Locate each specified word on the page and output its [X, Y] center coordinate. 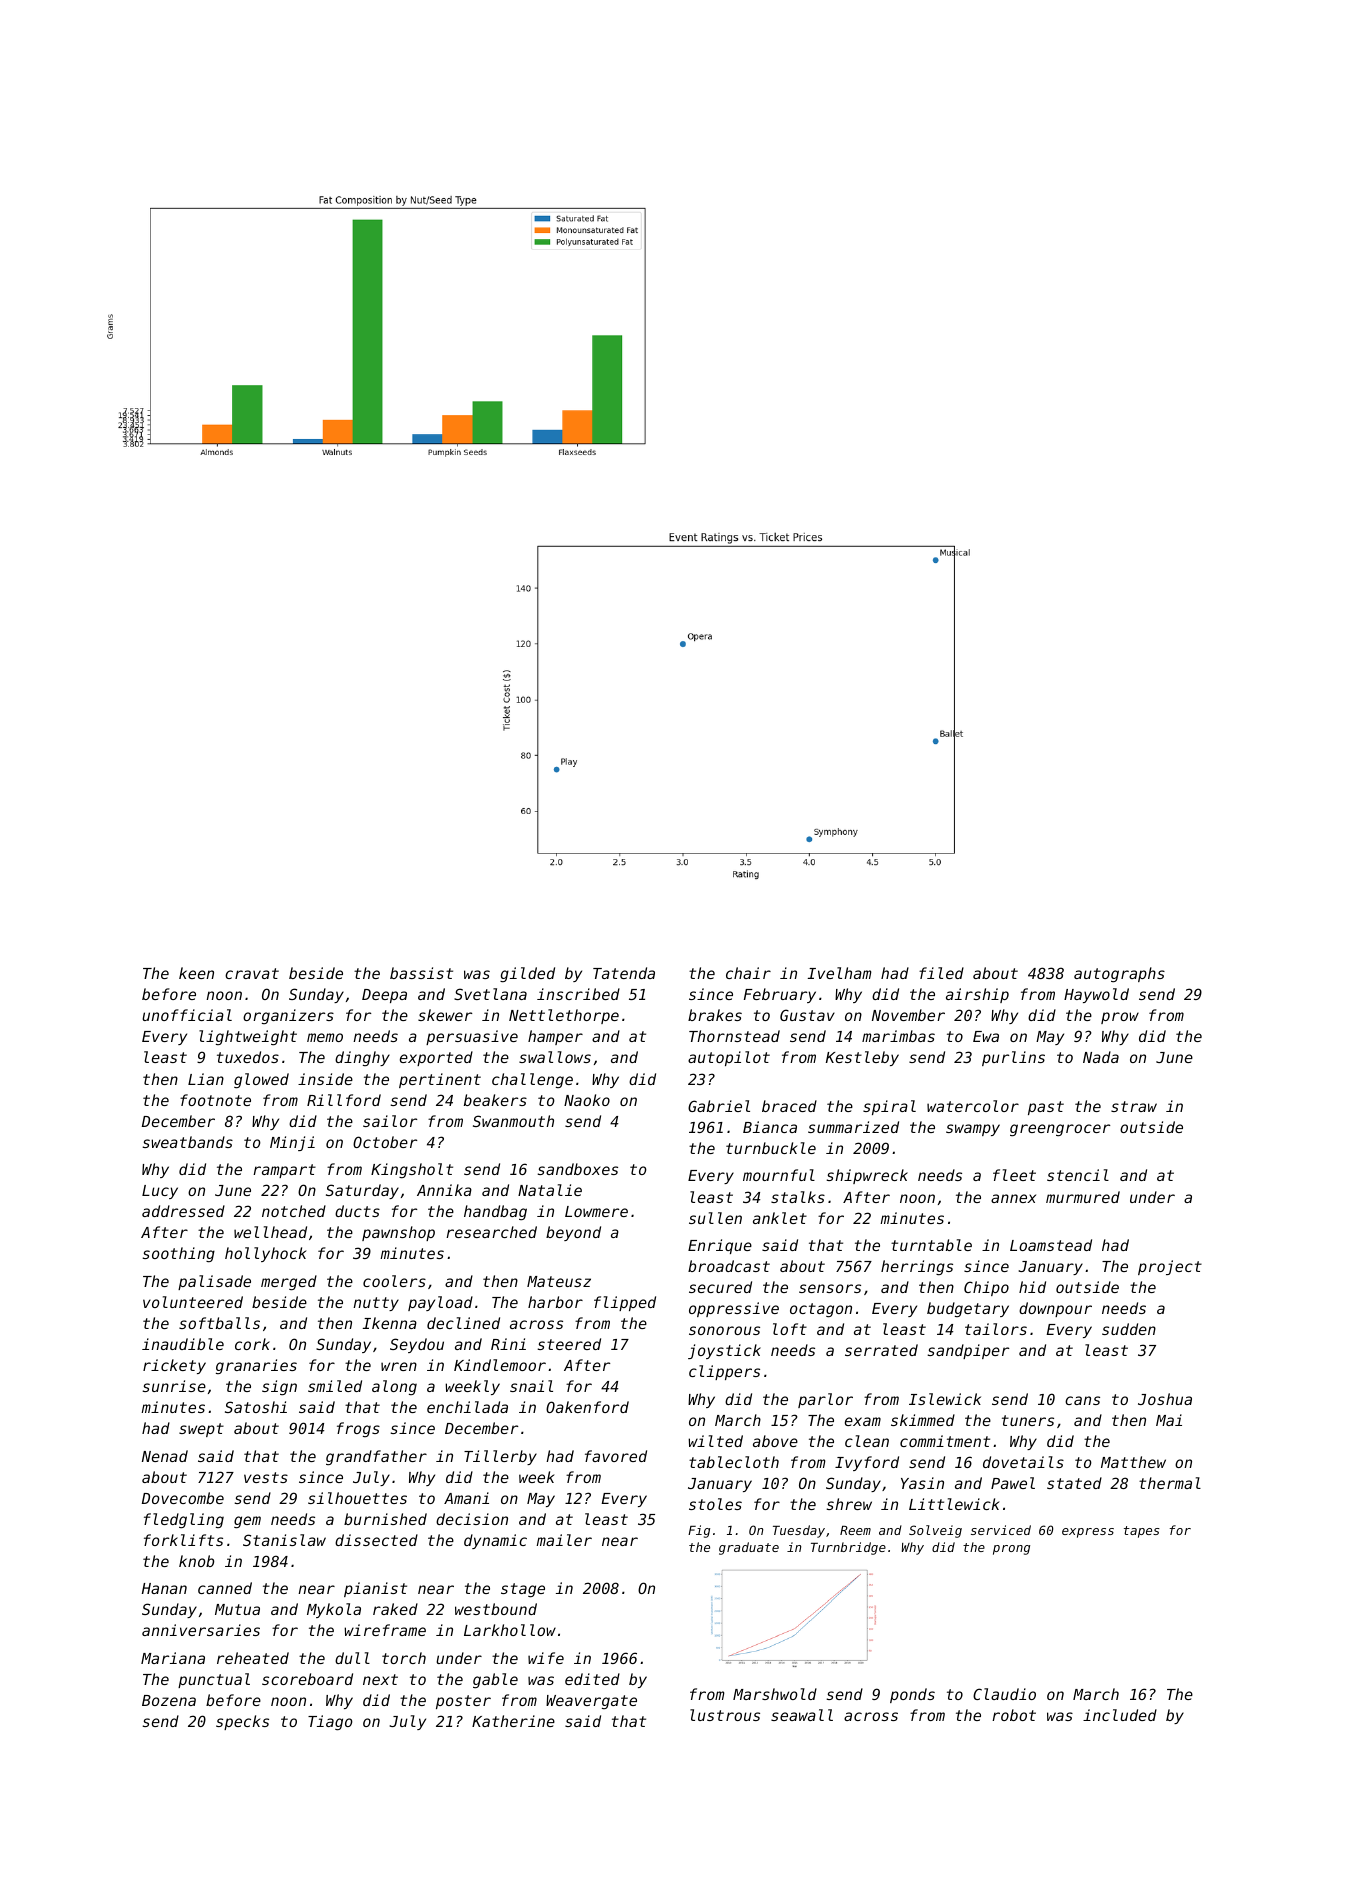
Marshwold [775, 1694]
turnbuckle [771, 1148]
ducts [357, 1211]
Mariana [173, 1658]
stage [523, 1590]
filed [941, 973]
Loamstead [1051, 1245]
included [1120, 1715]
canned [225, 1588]
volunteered [193, 1302]
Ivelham [839, 973]
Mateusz [559, 1281]
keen [196, 973]
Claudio [1004, 1694]
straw [1134, 1106]
